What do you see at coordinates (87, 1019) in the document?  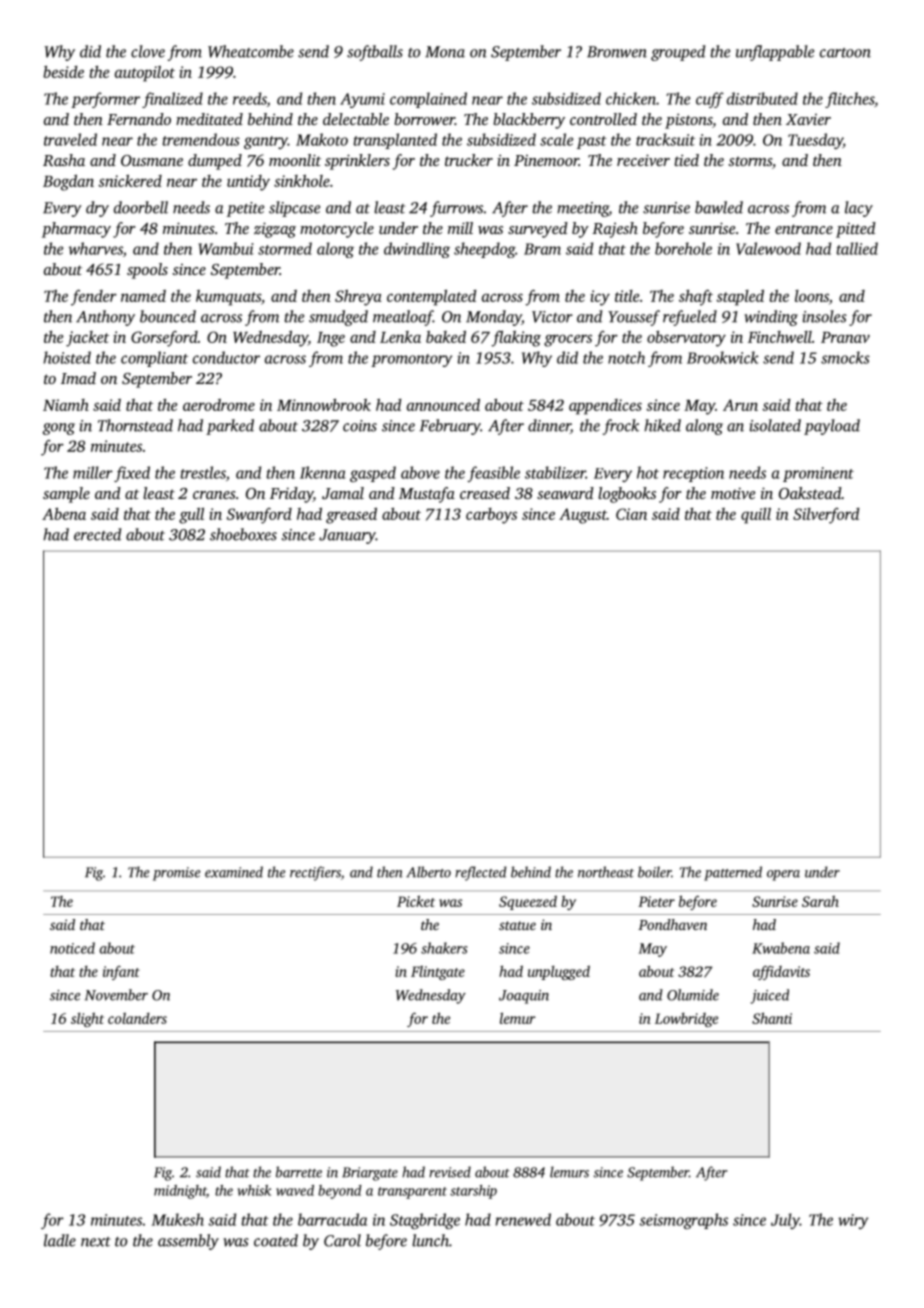 I see `slight` at bounding box center [87, 1019].
